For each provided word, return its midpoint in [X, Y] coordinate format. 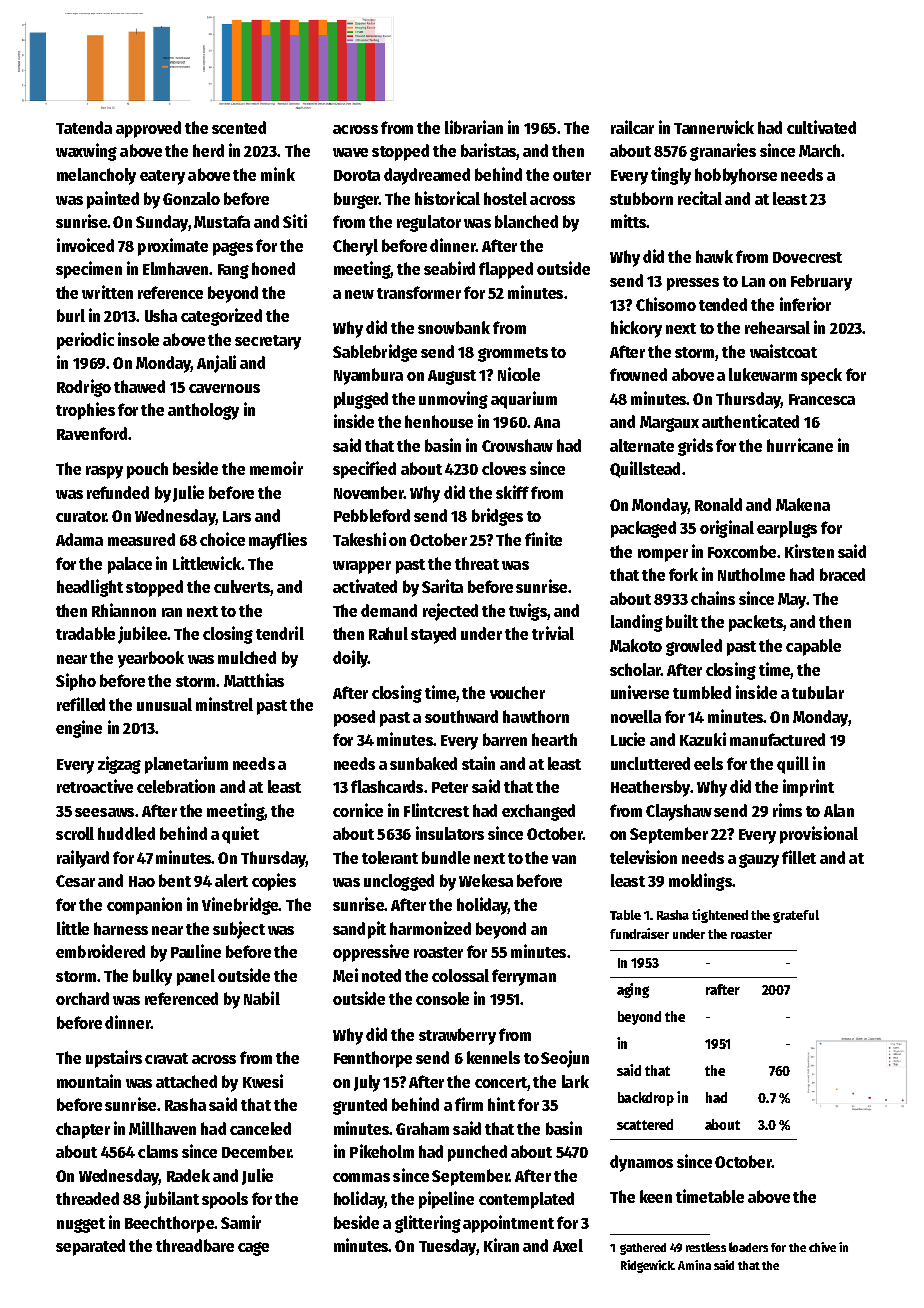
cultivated [821, 127]
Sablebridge [375, 353]
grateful [796, 916]
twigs [528, 612]
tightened [720, 916]
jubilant [171, 1200]
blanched [526, 221]
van [564, 859]
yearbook [151, 659]
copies [274, 882]
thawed [139, 386]
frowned [638, 374]
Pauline [196, 951]
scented [239, 127]
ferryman [524, 977]
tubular [818, 692]
